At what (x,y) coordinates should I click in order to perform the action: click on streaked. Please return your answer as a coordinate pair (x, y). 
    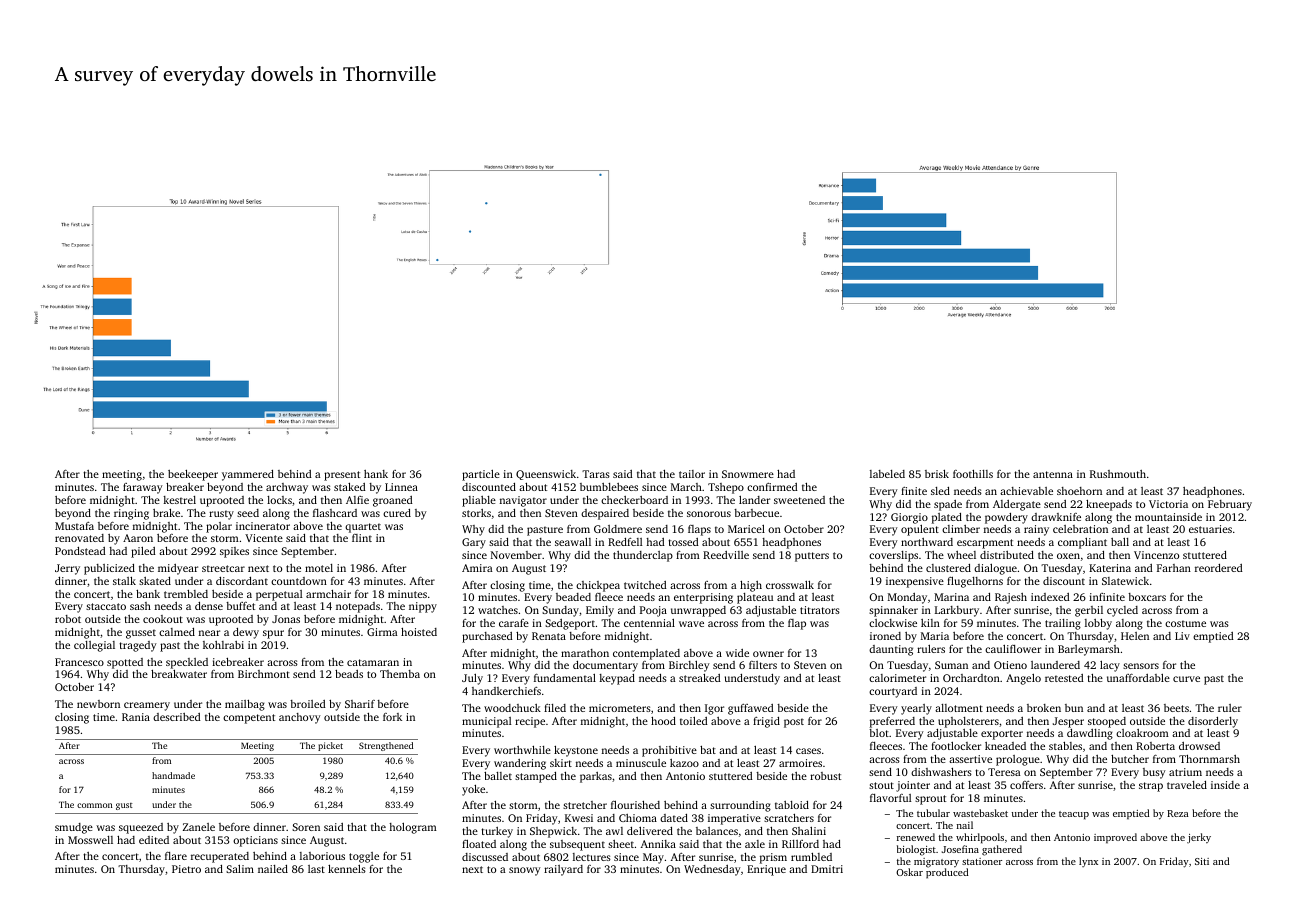
    Looking at the image, I should click on (700, 678).
